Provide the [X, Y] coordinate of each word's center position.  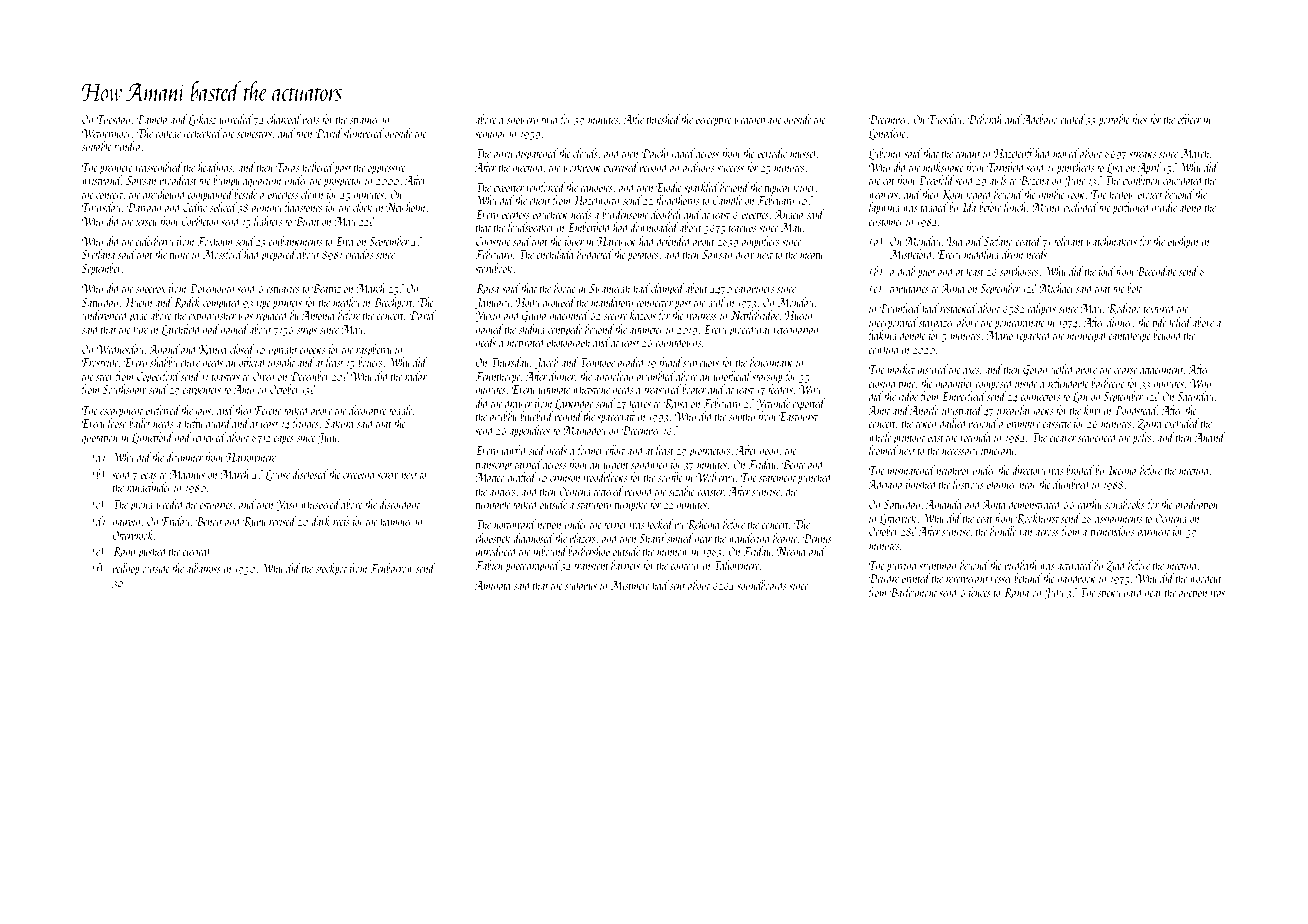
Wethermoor [107, 133]
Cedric [195, 207]
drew [745, 254]
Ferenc [268, 410]
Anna [953, 288]
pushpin [1182, 242]
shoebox [151, 288]
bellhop [126, 569]
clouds [585, 153]
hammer [396, 521]
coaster [710, 492]
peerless [515, 215]
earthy [1089, 505]
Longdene [887, 134]
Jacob [546, 363]
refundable [1068, 384]
